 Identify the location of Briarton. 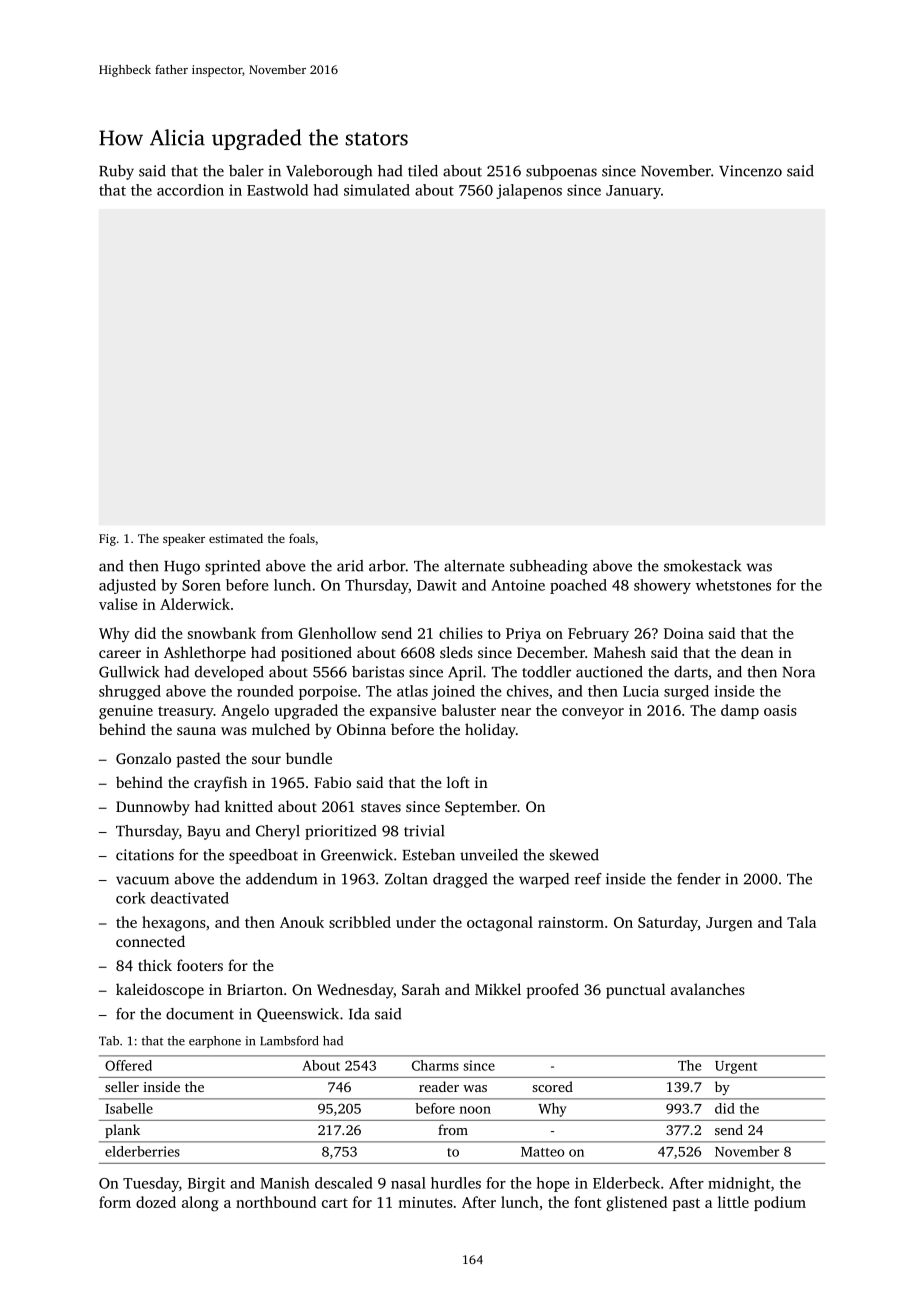
(255, 989).
